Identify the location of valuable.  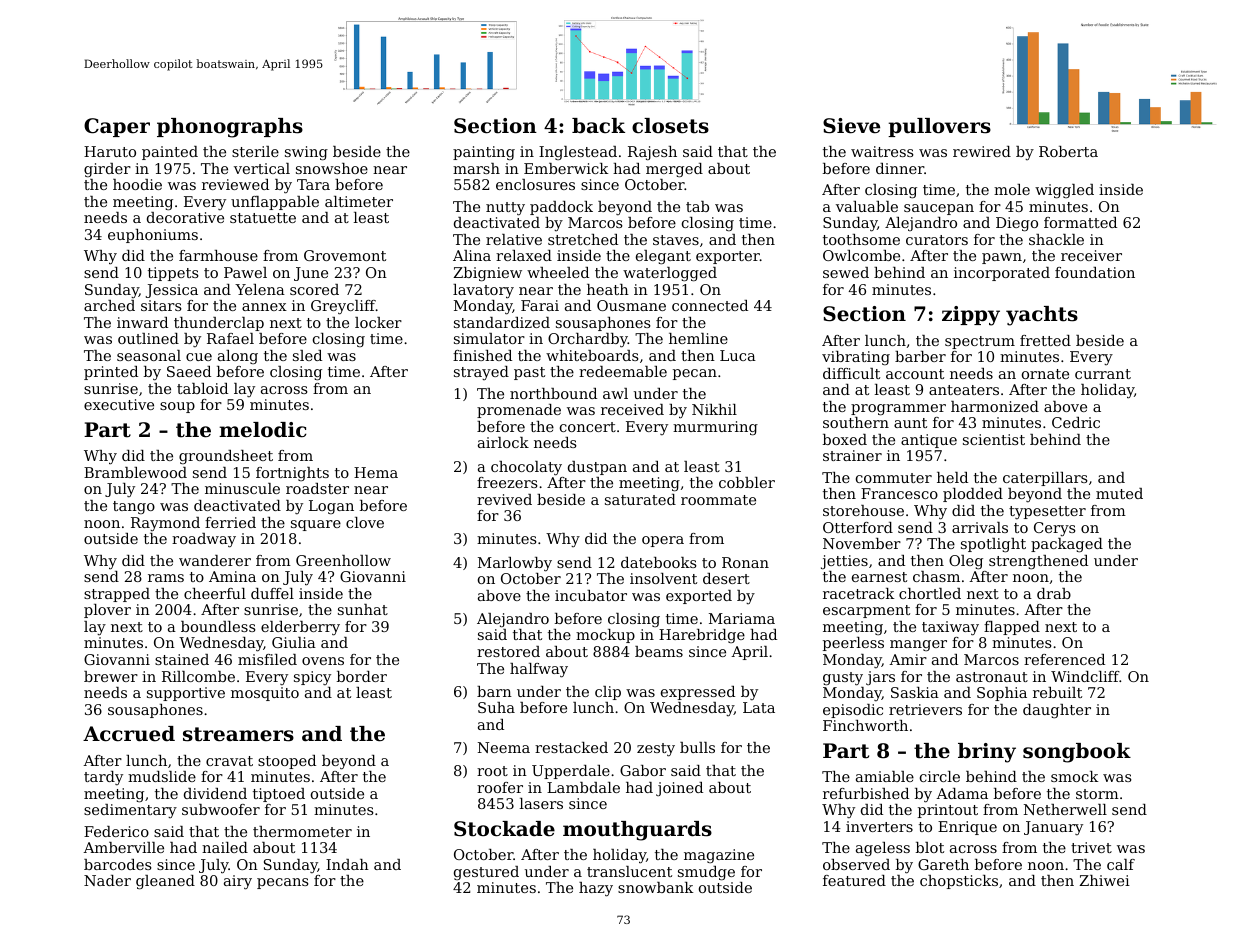
(867, 206).
